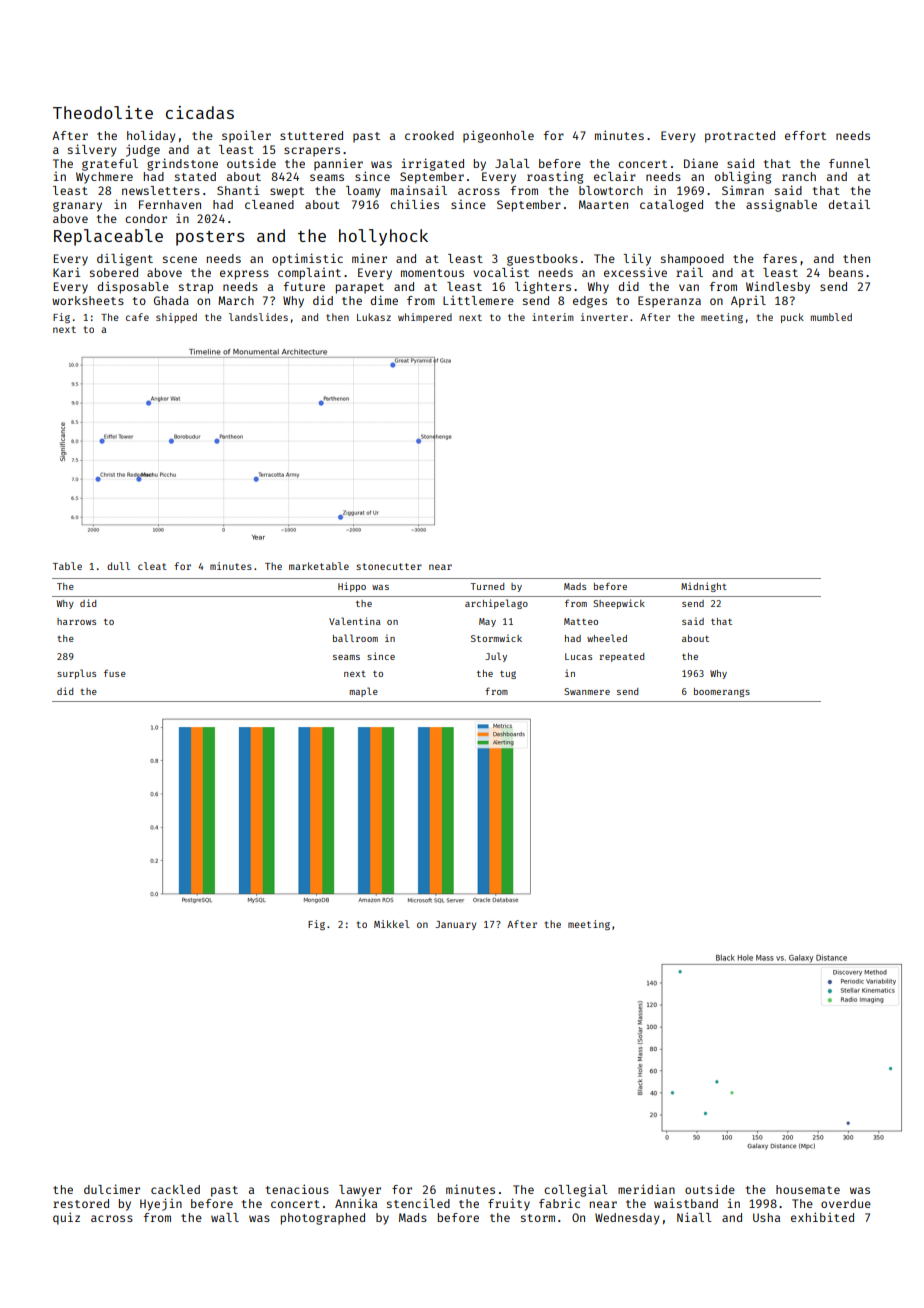  Describe the element at coordinates (722, 692) in the screenshot. I see `boomerangs` at that location.
